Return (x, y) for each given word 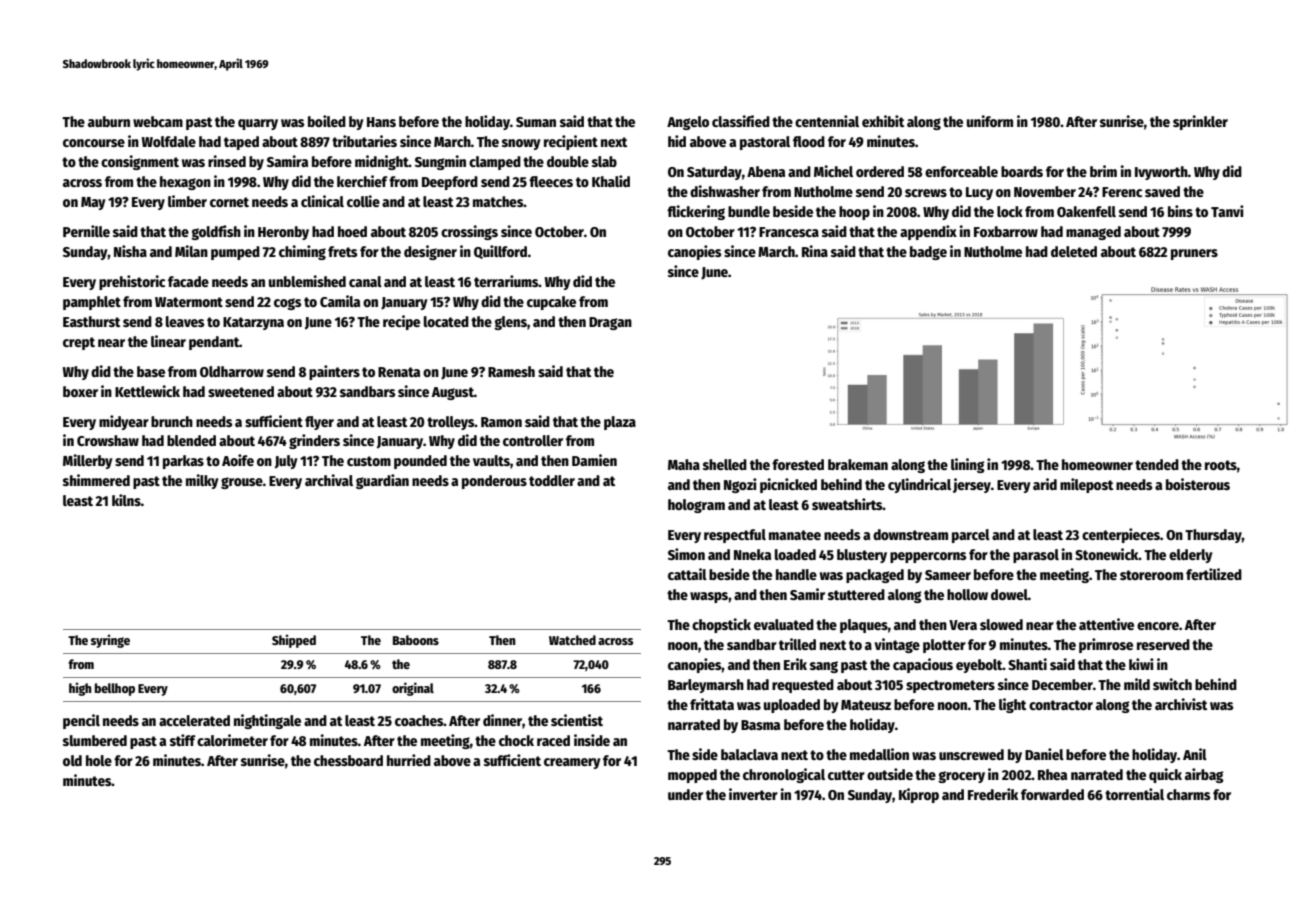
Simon (686, 554)
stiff (183, 740)
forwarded (1052, 794)
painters (334, 372)
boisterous (1198, 484)
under (685, 794)
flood (809, 141)
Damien (594, 460)
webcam (158, 121)
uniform (990, 121)
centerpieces (1121, 535)
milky (202, 481)
